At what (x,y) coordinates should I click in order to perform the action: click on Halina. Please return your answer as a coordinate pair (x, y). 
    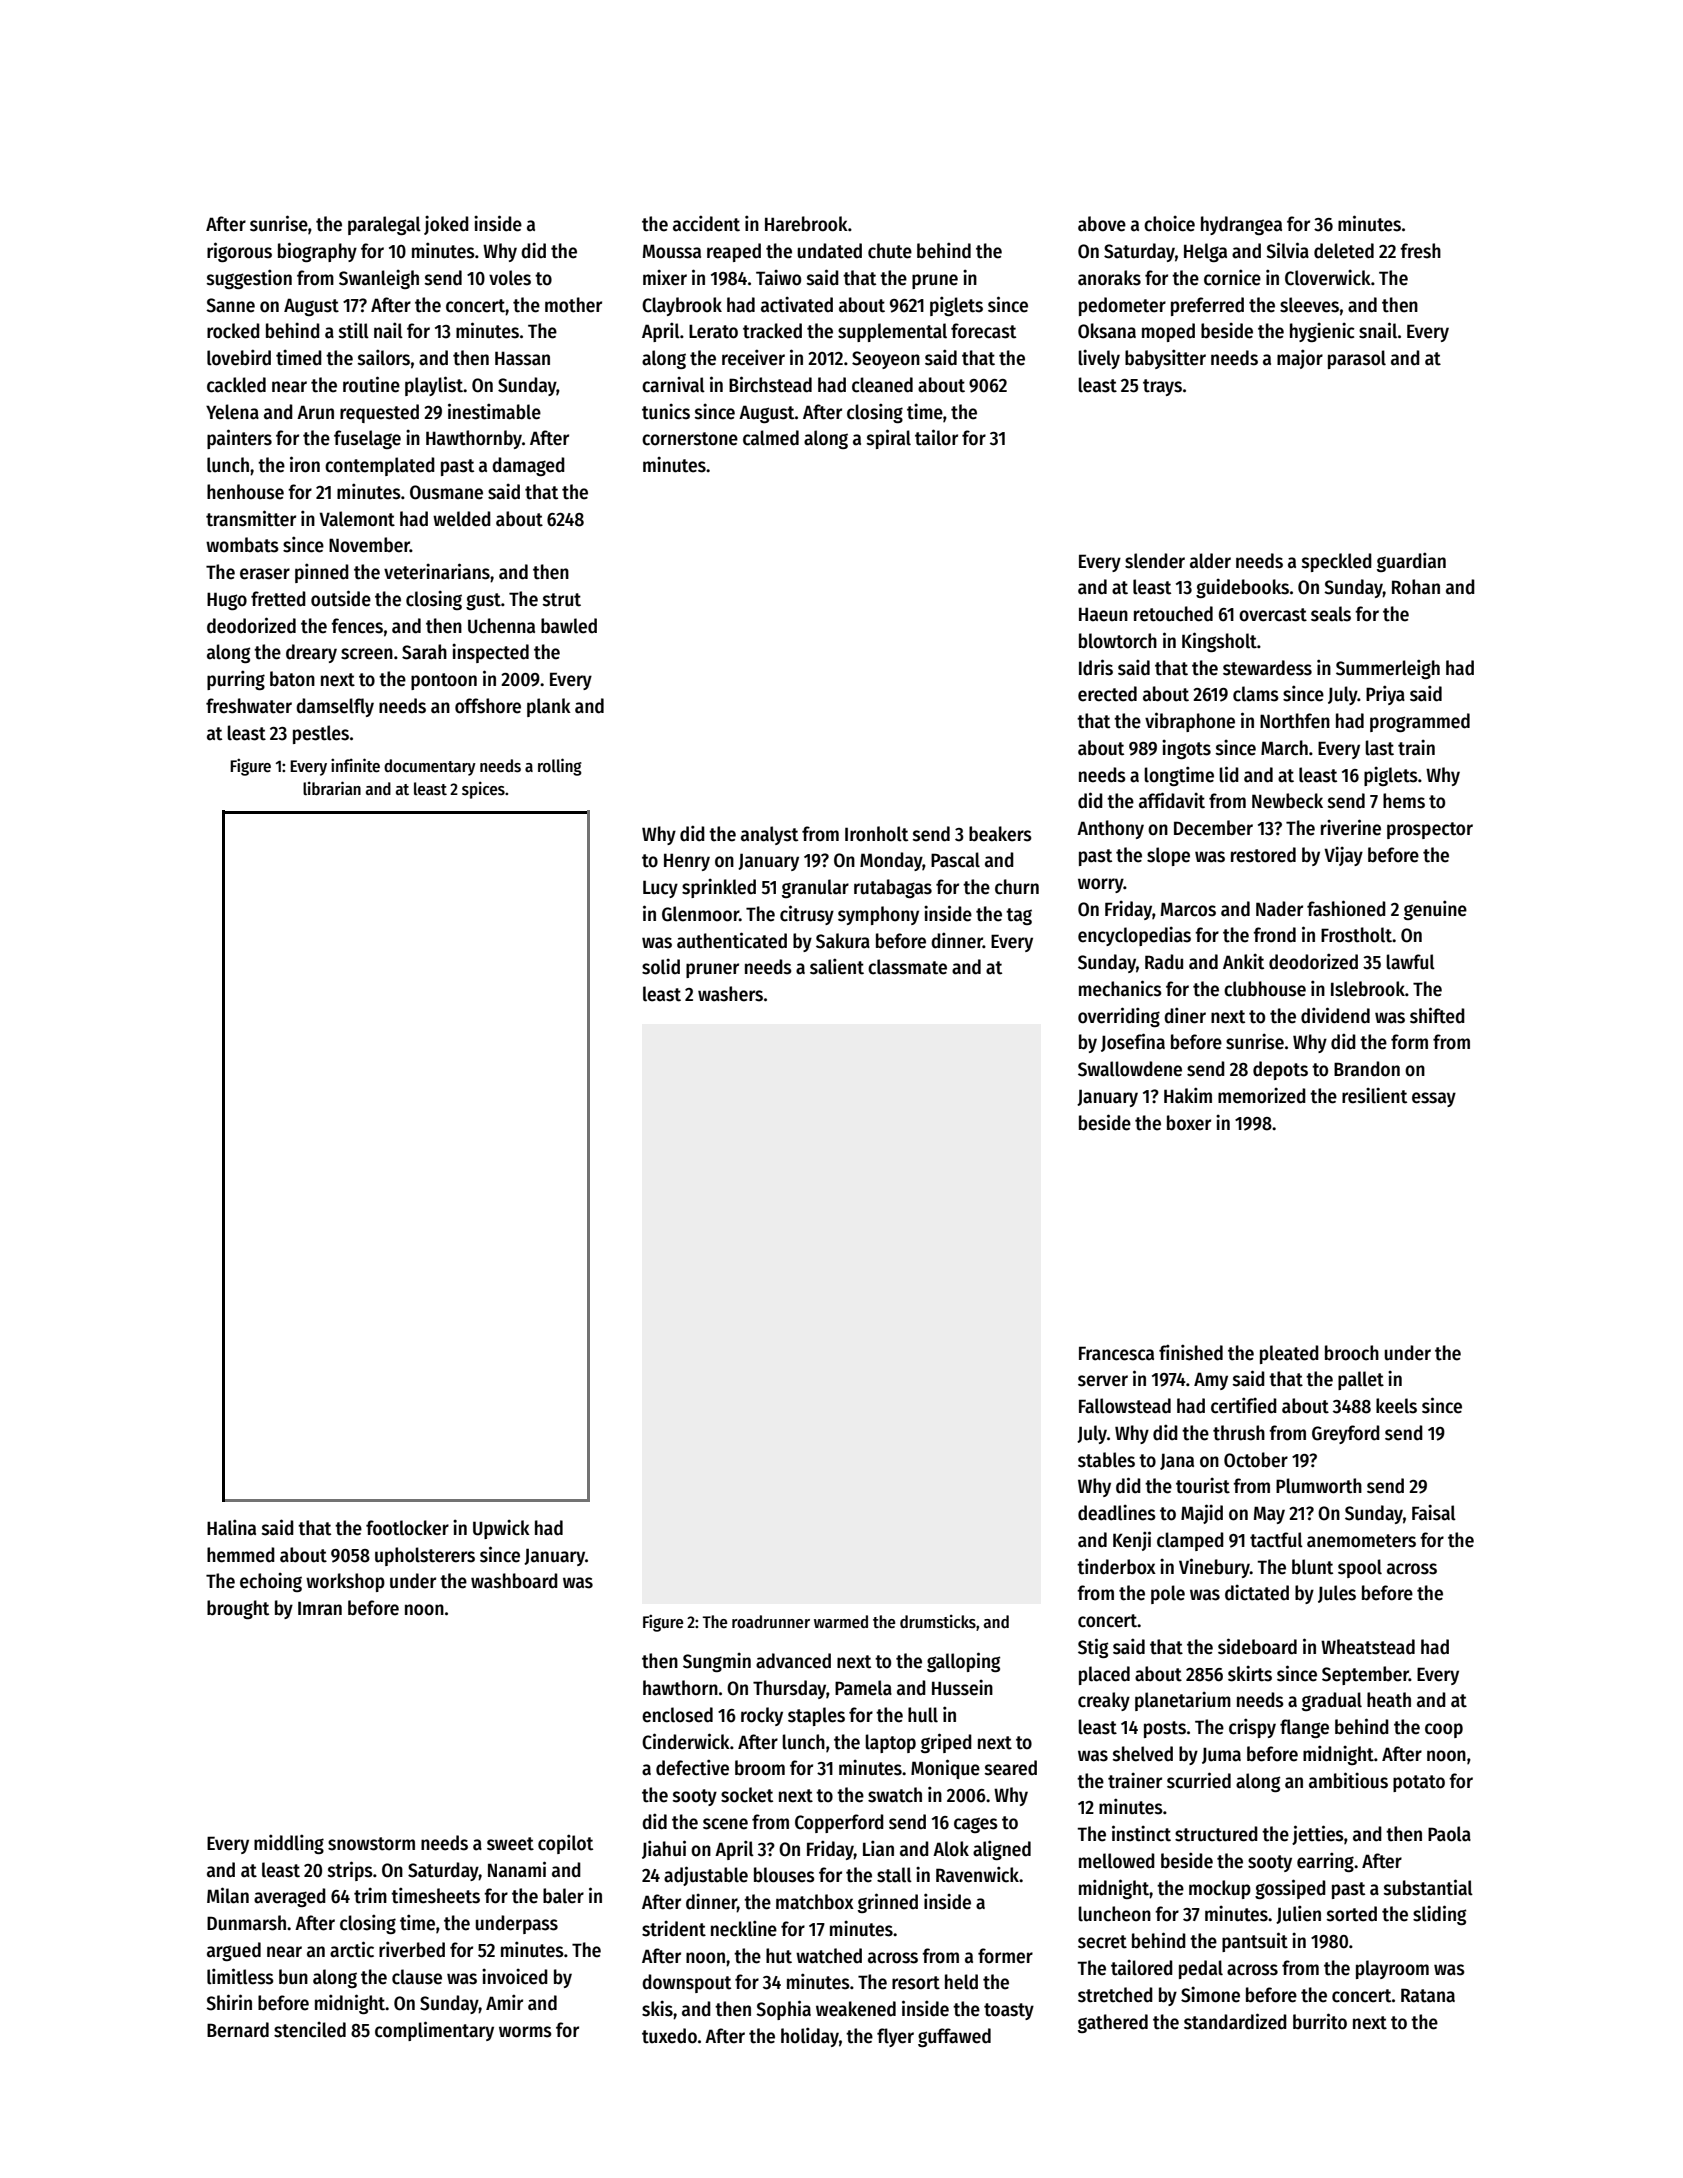
    Looking at the image, I should click on (231, 1527).
